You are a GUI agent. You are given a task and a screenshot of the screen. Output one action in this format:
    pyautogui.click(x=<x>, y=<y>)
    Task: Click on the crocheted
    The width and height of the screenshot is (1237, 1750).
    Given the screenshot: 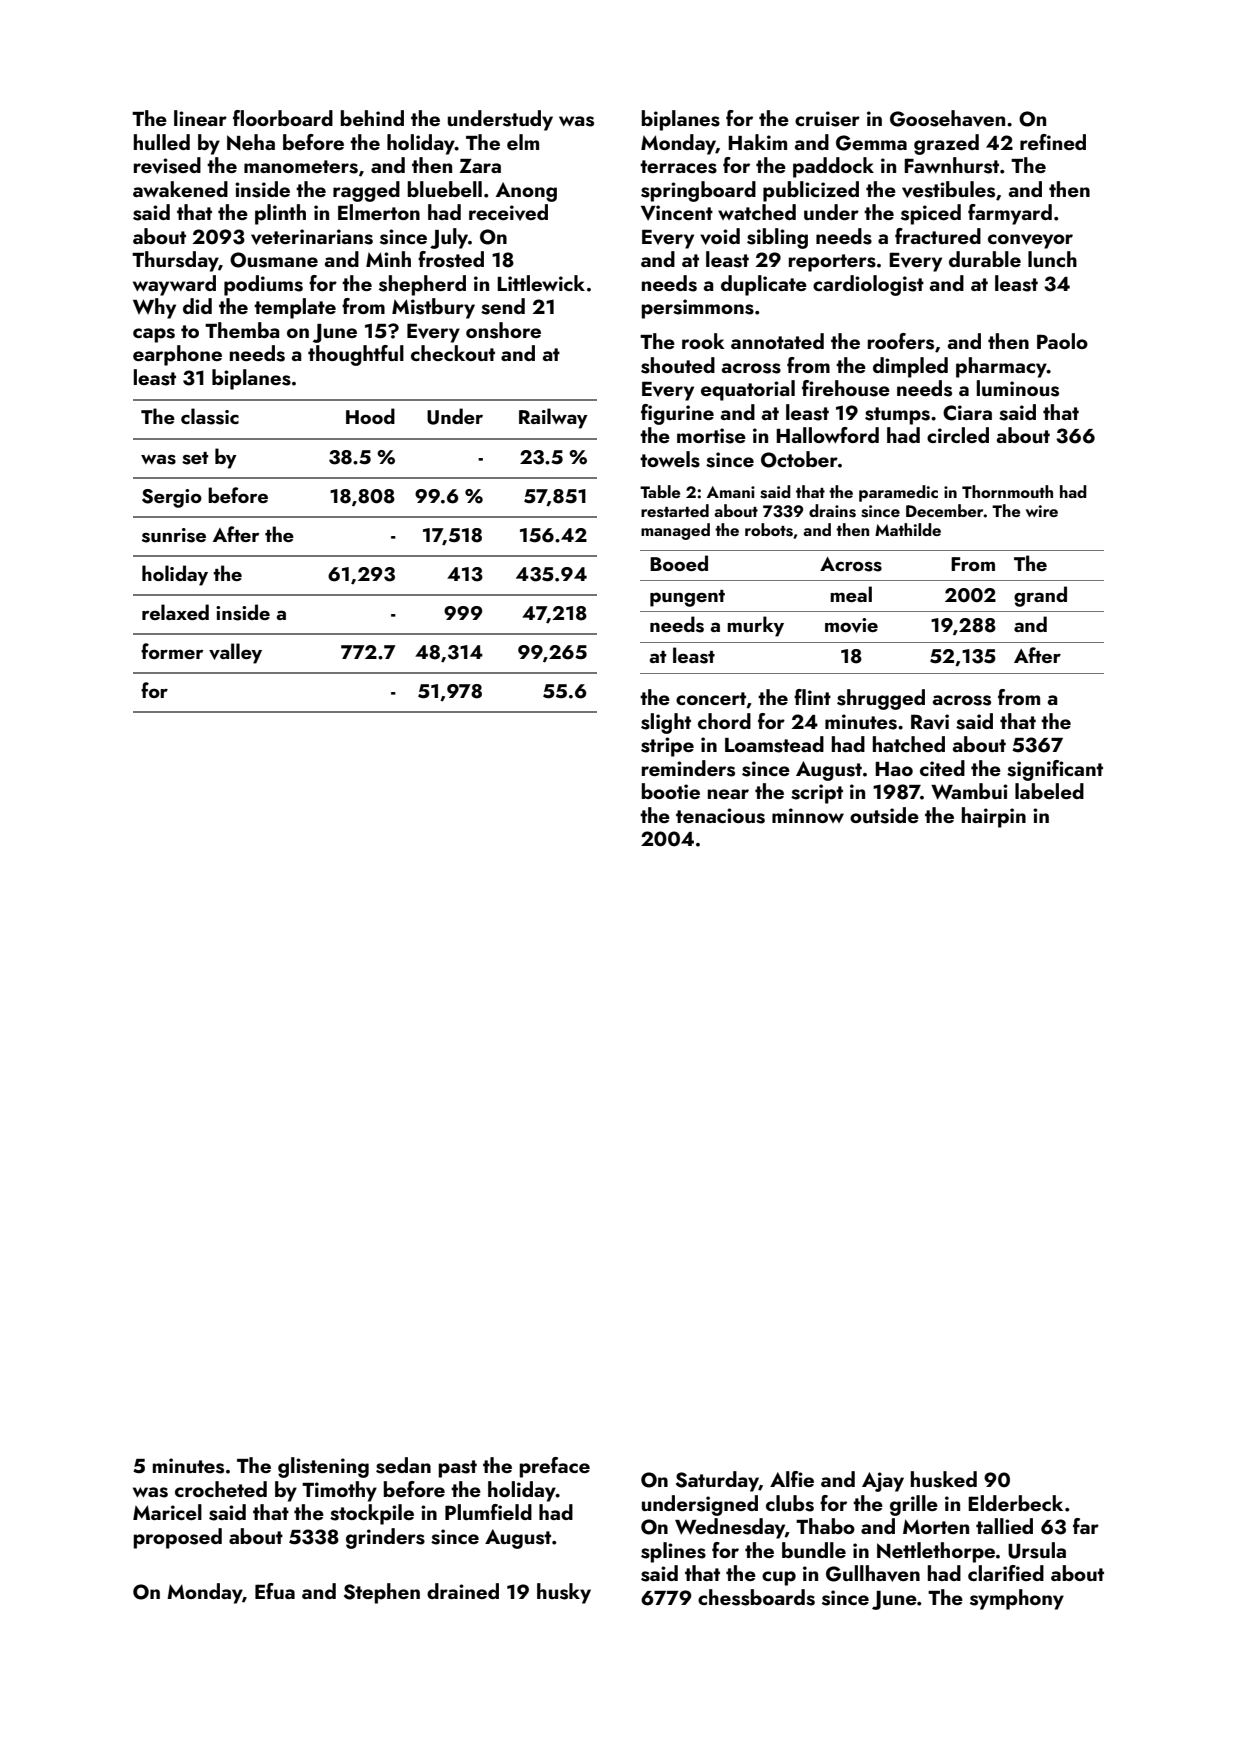 What is the action you would take?
    pyautogui.click(x=221, y=1489)
